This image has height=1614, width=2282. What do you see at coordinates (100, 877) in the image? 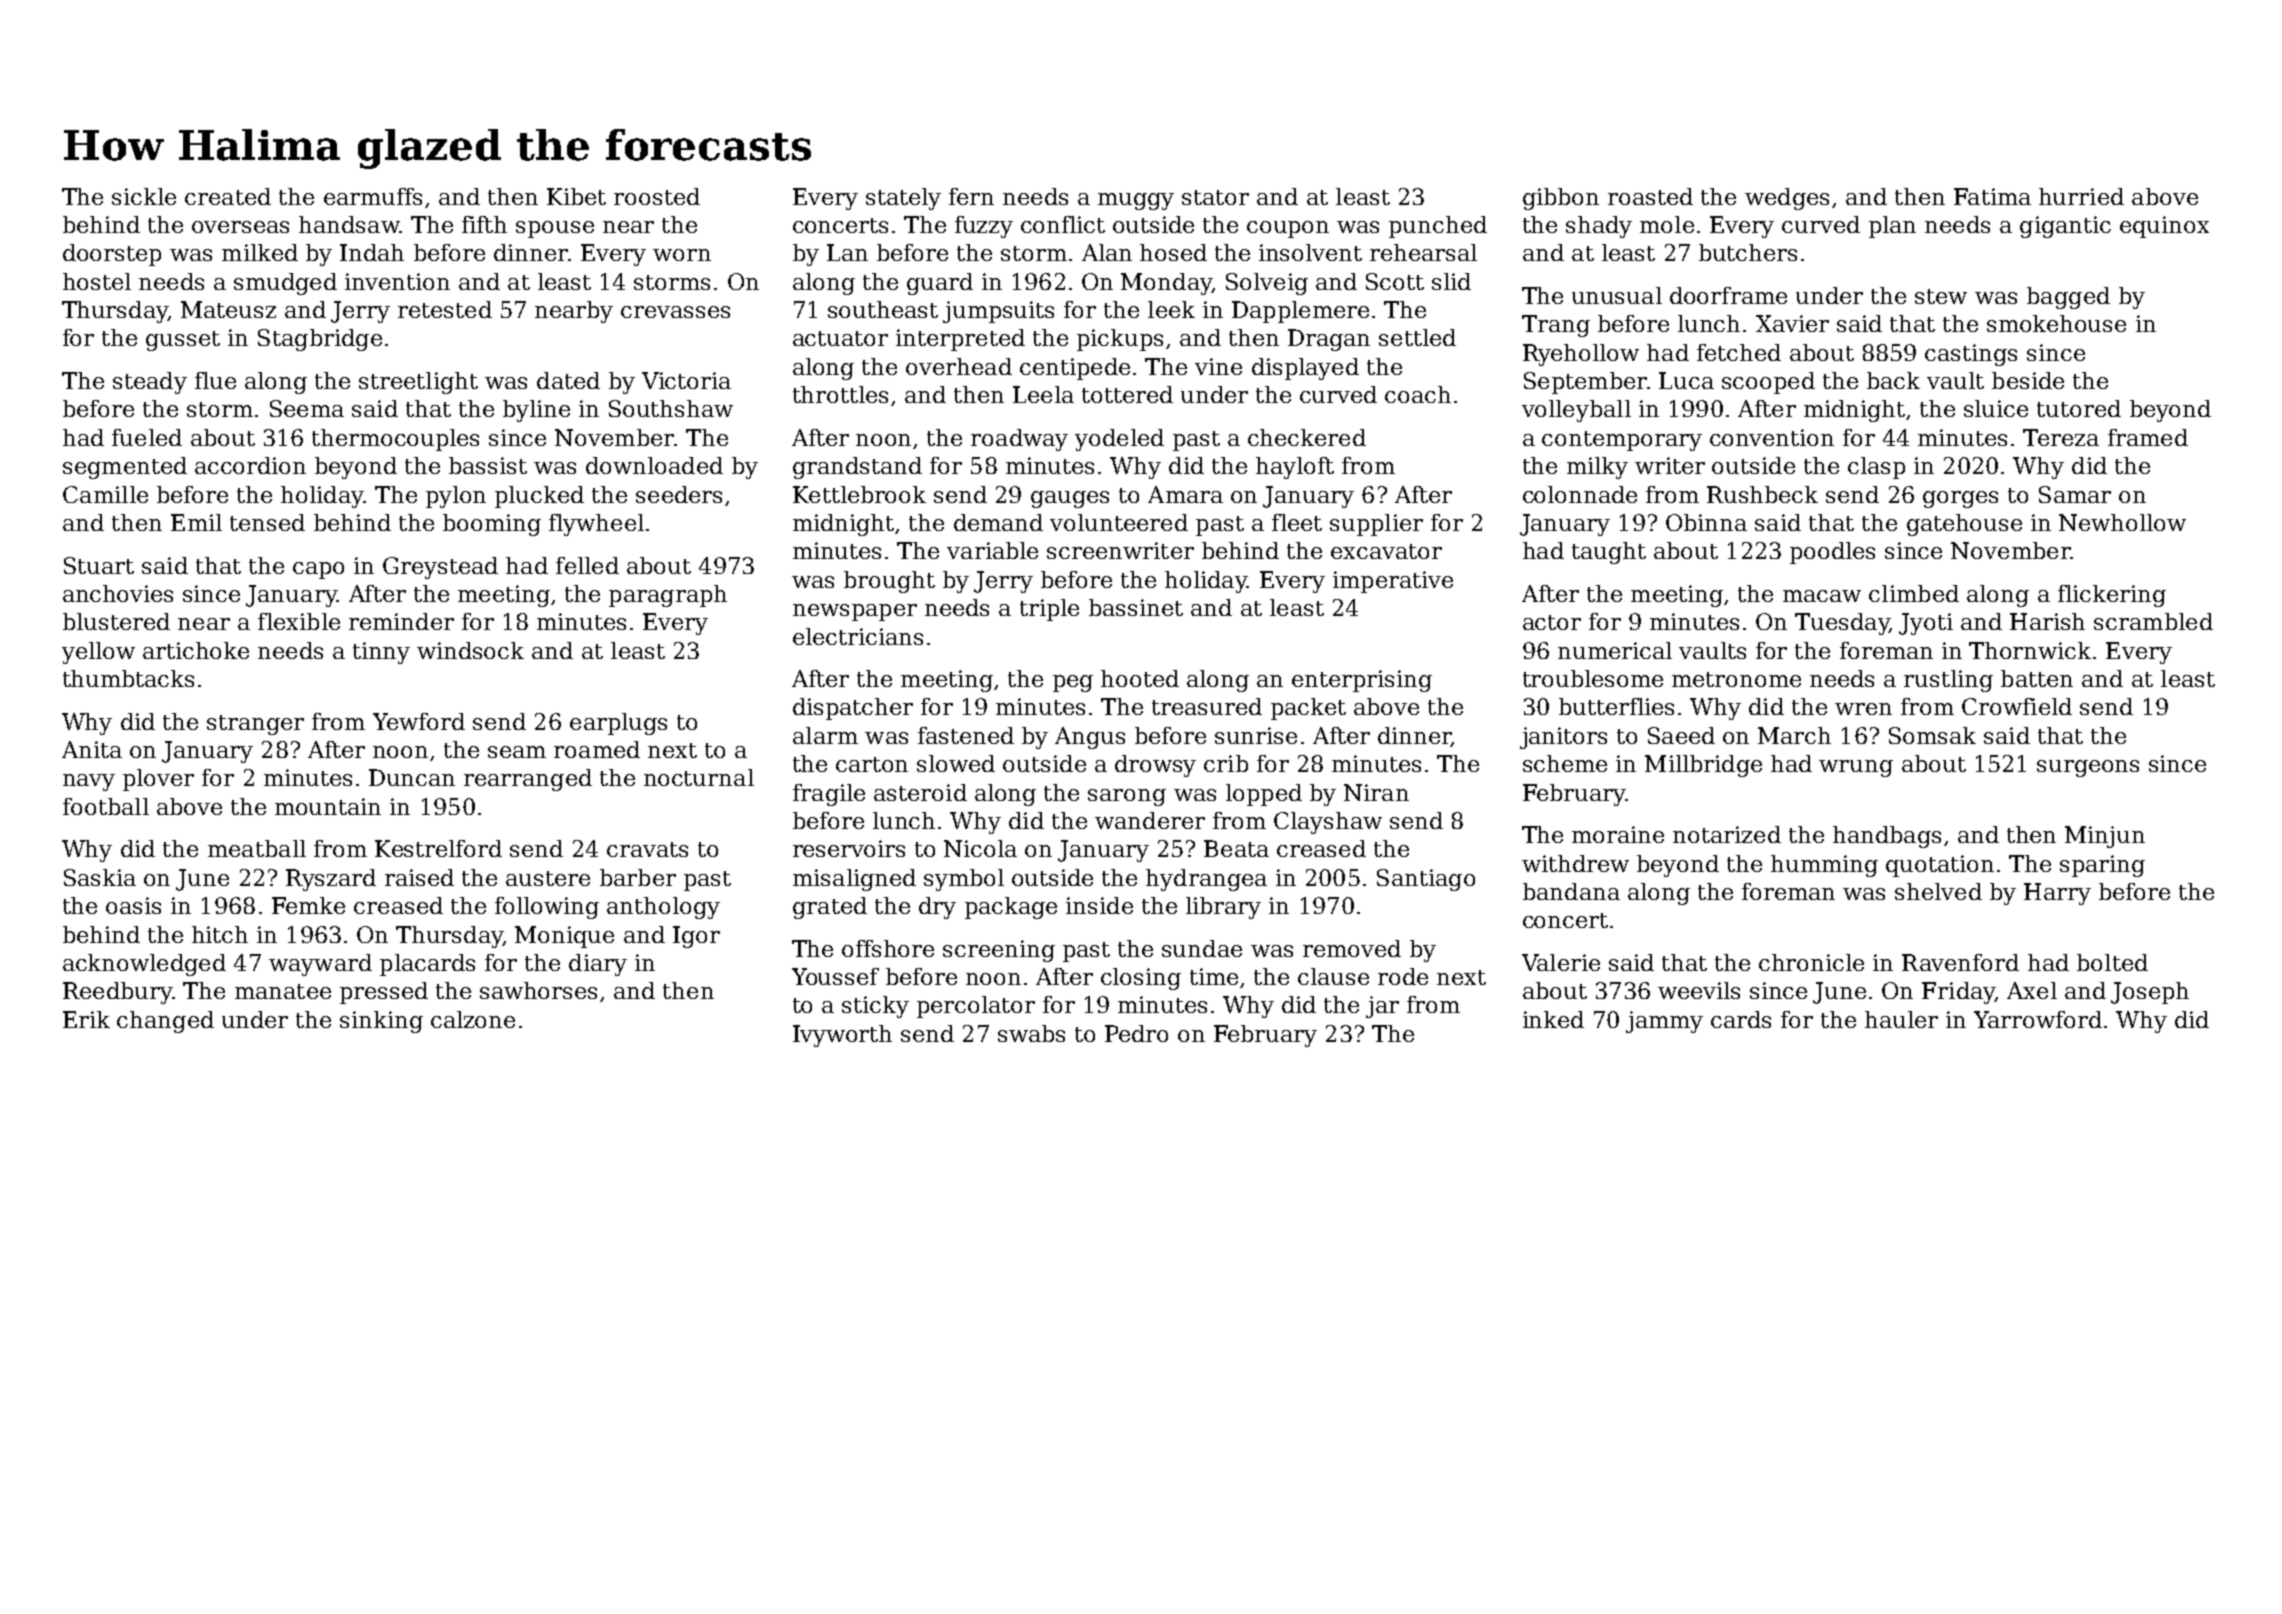
I see `Saskia` at bounding box center [100, 877].
